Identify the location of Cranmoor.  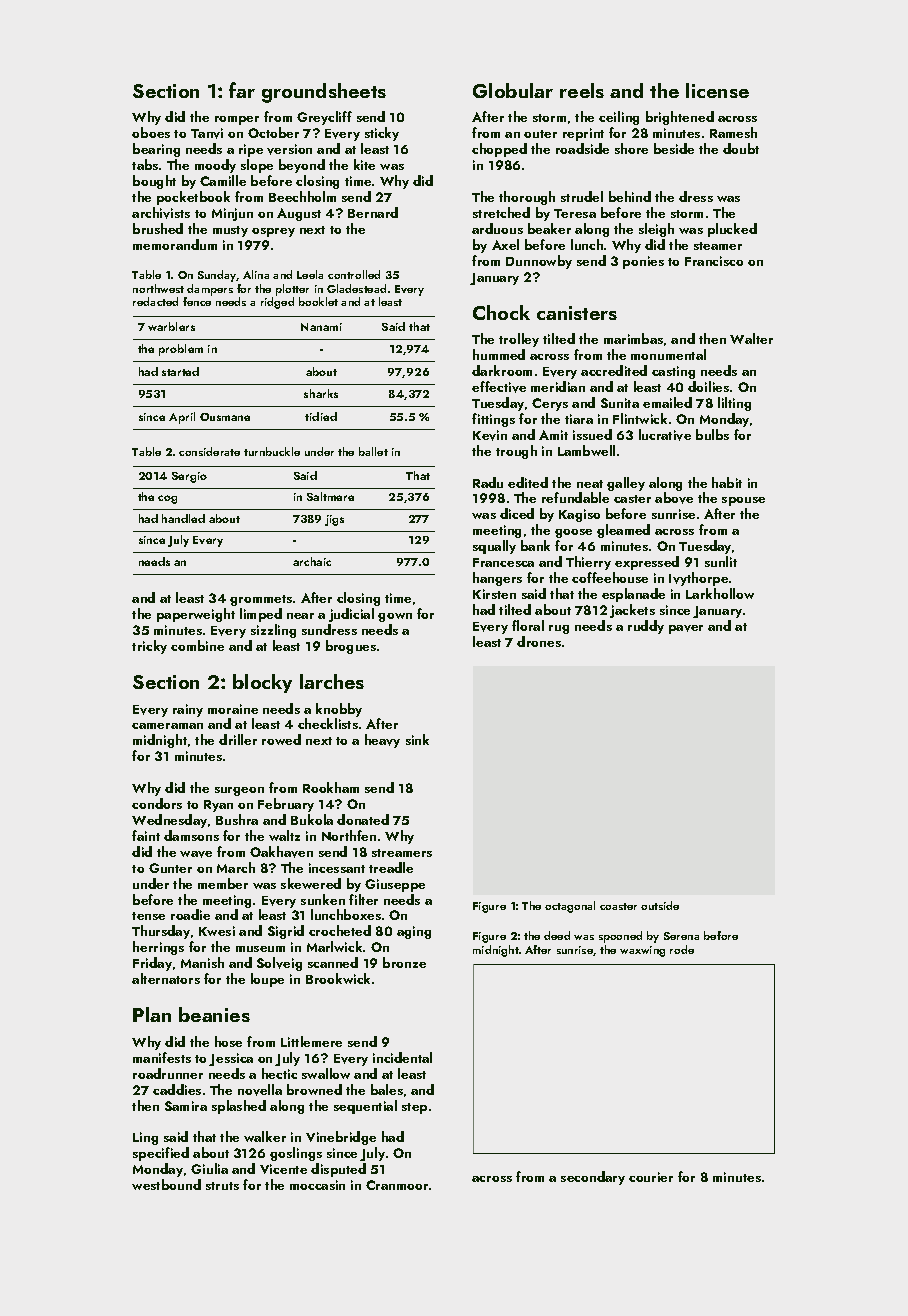
(397, 1185).
